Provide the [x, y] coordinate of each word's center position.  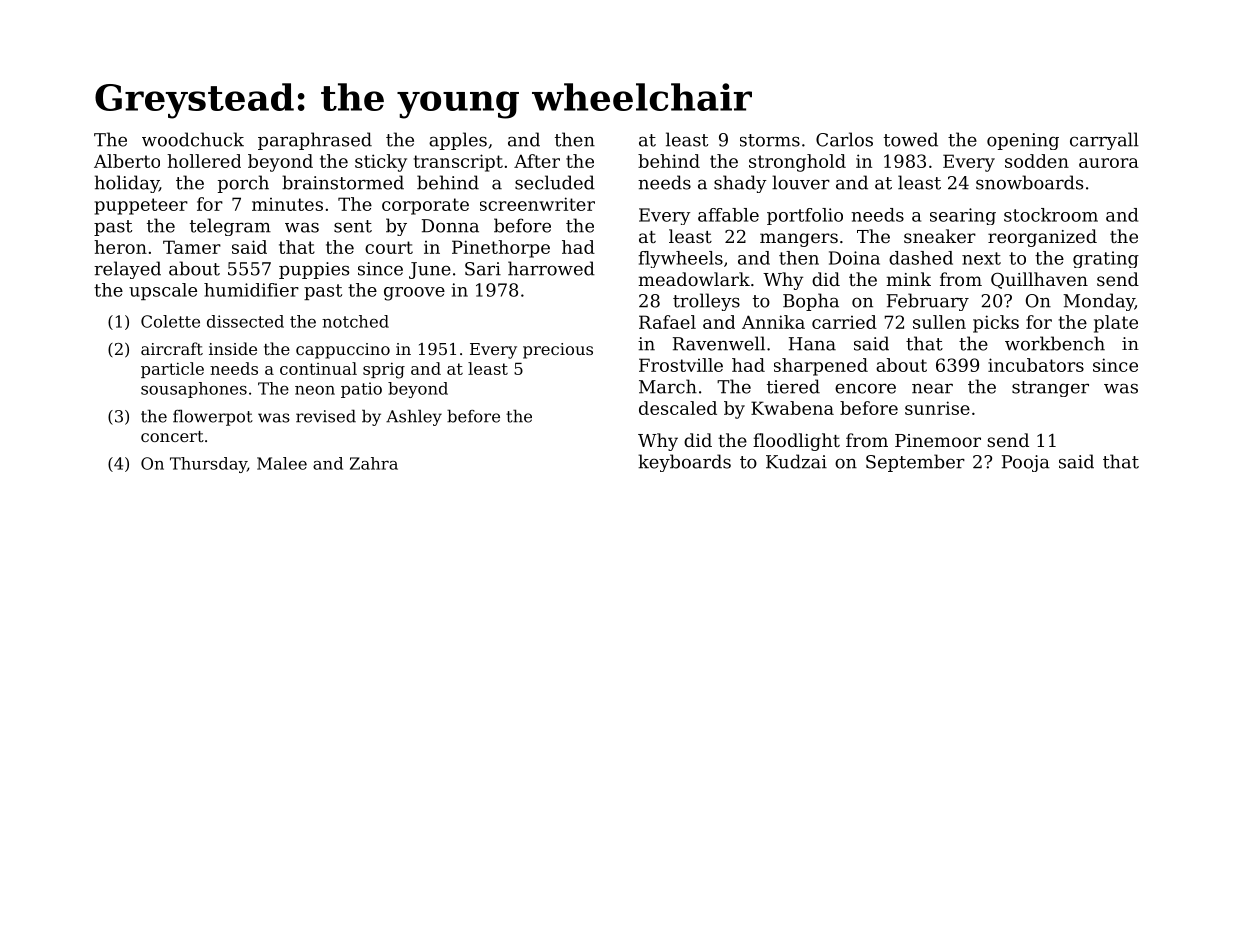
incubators [1036, 365]
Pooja [1026, 463]
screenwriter [537, 204]
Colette [170, 321]
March [668, 386]
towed [911, 139]
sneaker [940, 236]
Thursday [208, 465]
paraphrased [315, 141]
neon [315, 390]
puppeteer [141, 206]
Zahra [374, 463]
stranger [1050, 389]
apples [458, 141]
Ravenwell [719, 343]
